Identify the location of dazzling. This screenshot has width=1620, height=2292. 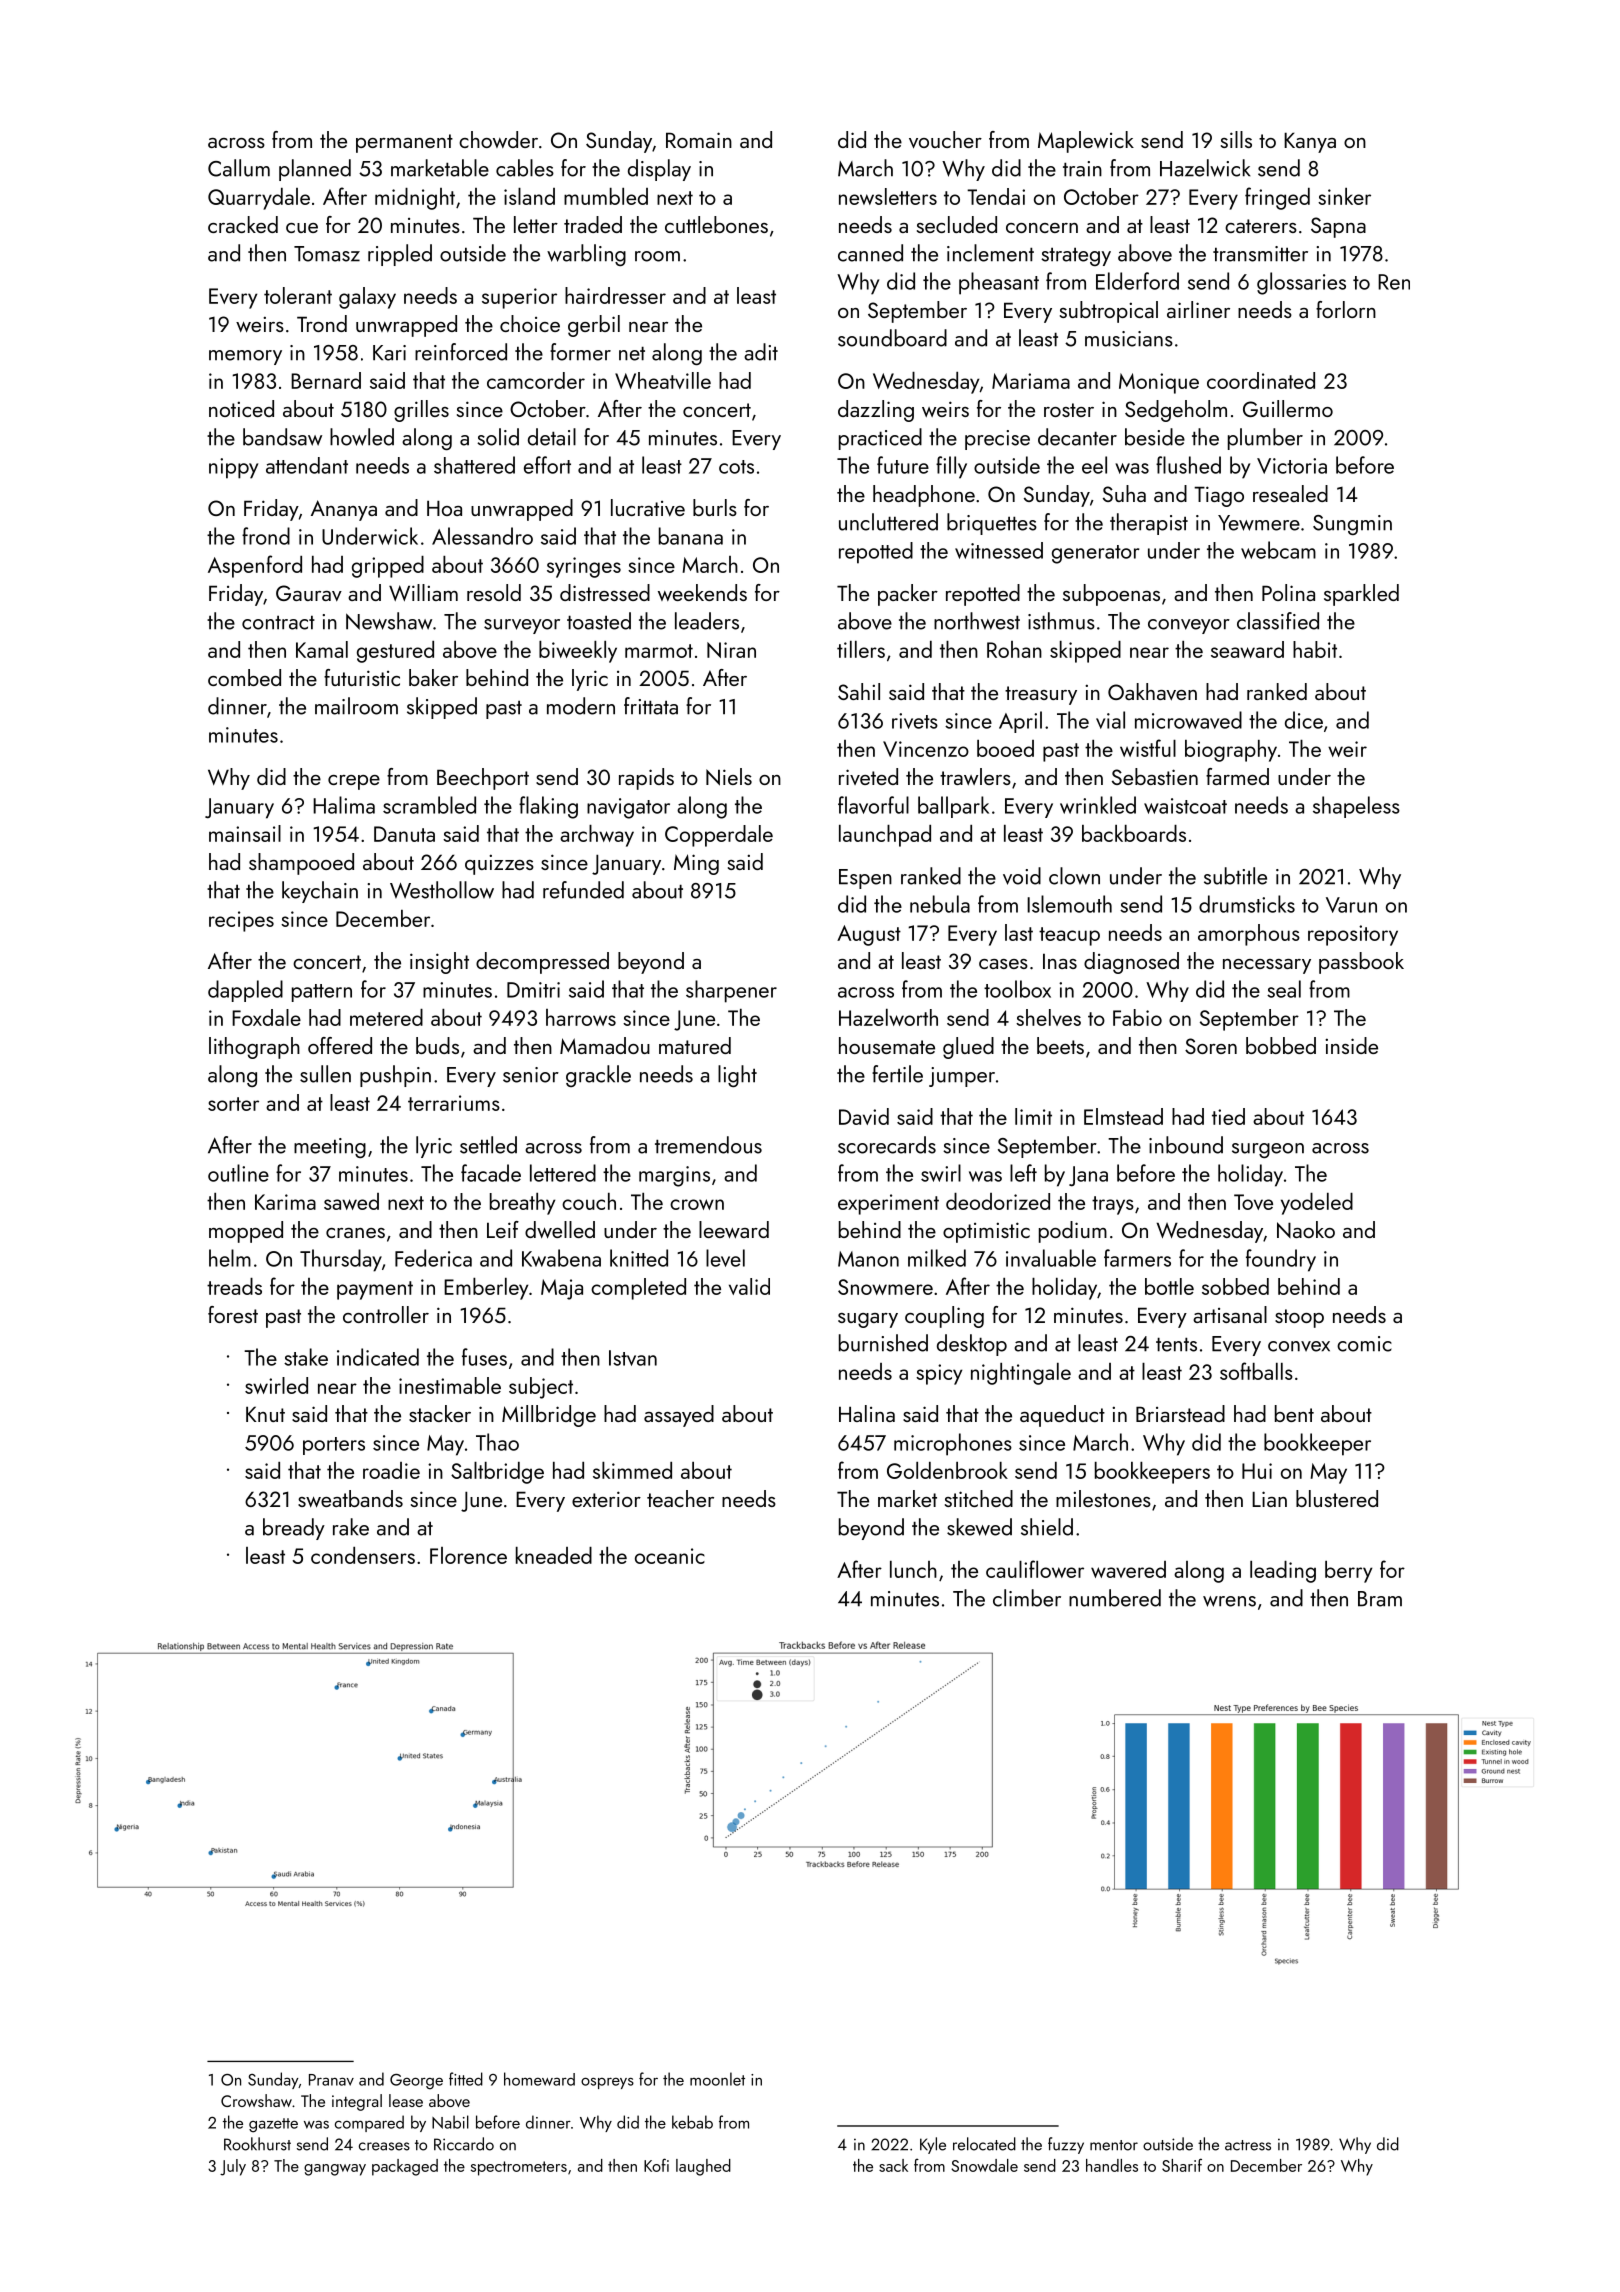
(876, 411).
